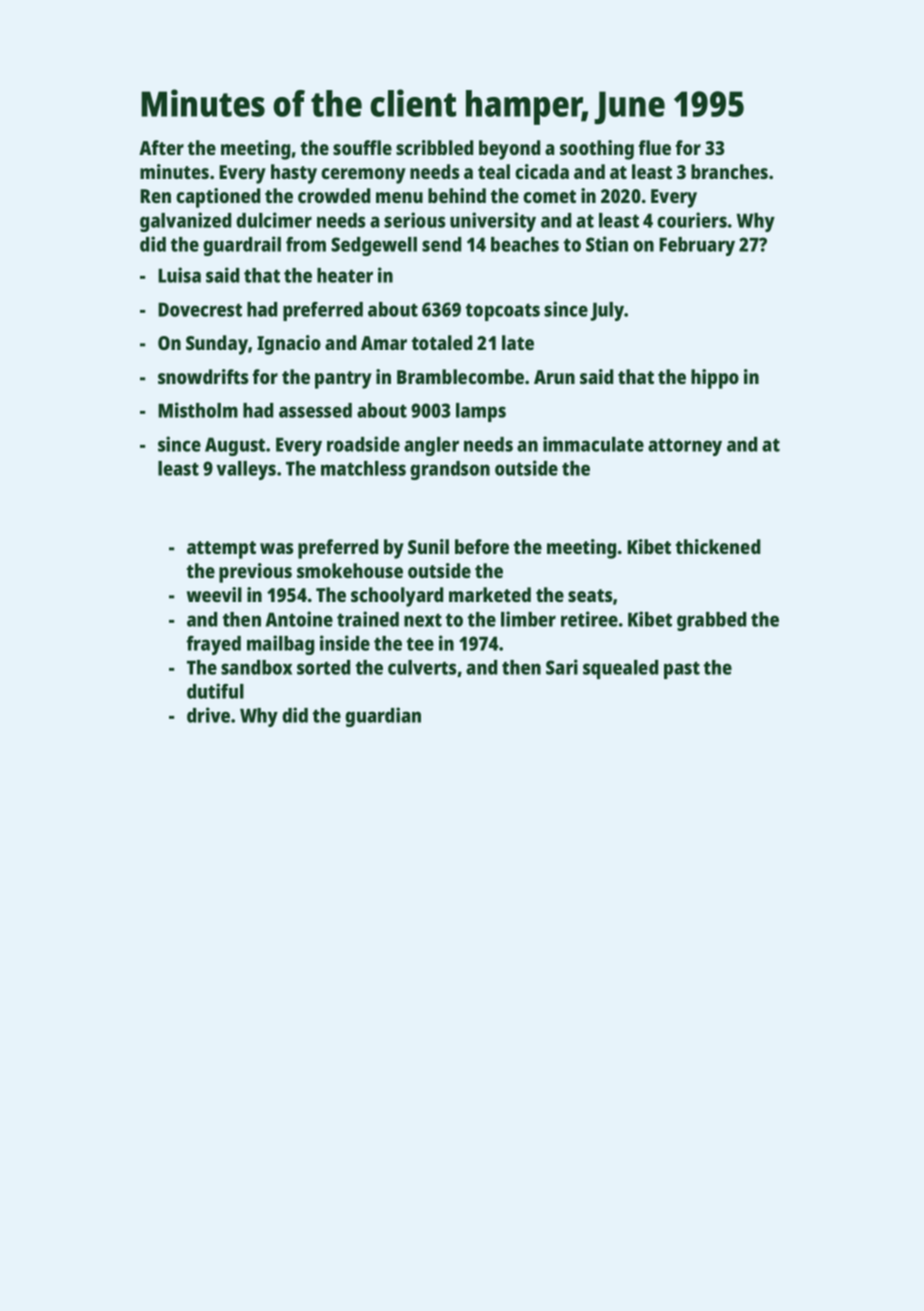 The image size is (924, 1311). Describe the element at coordinates (562, 667) in the screenshot. I see `Sari` at that location.
